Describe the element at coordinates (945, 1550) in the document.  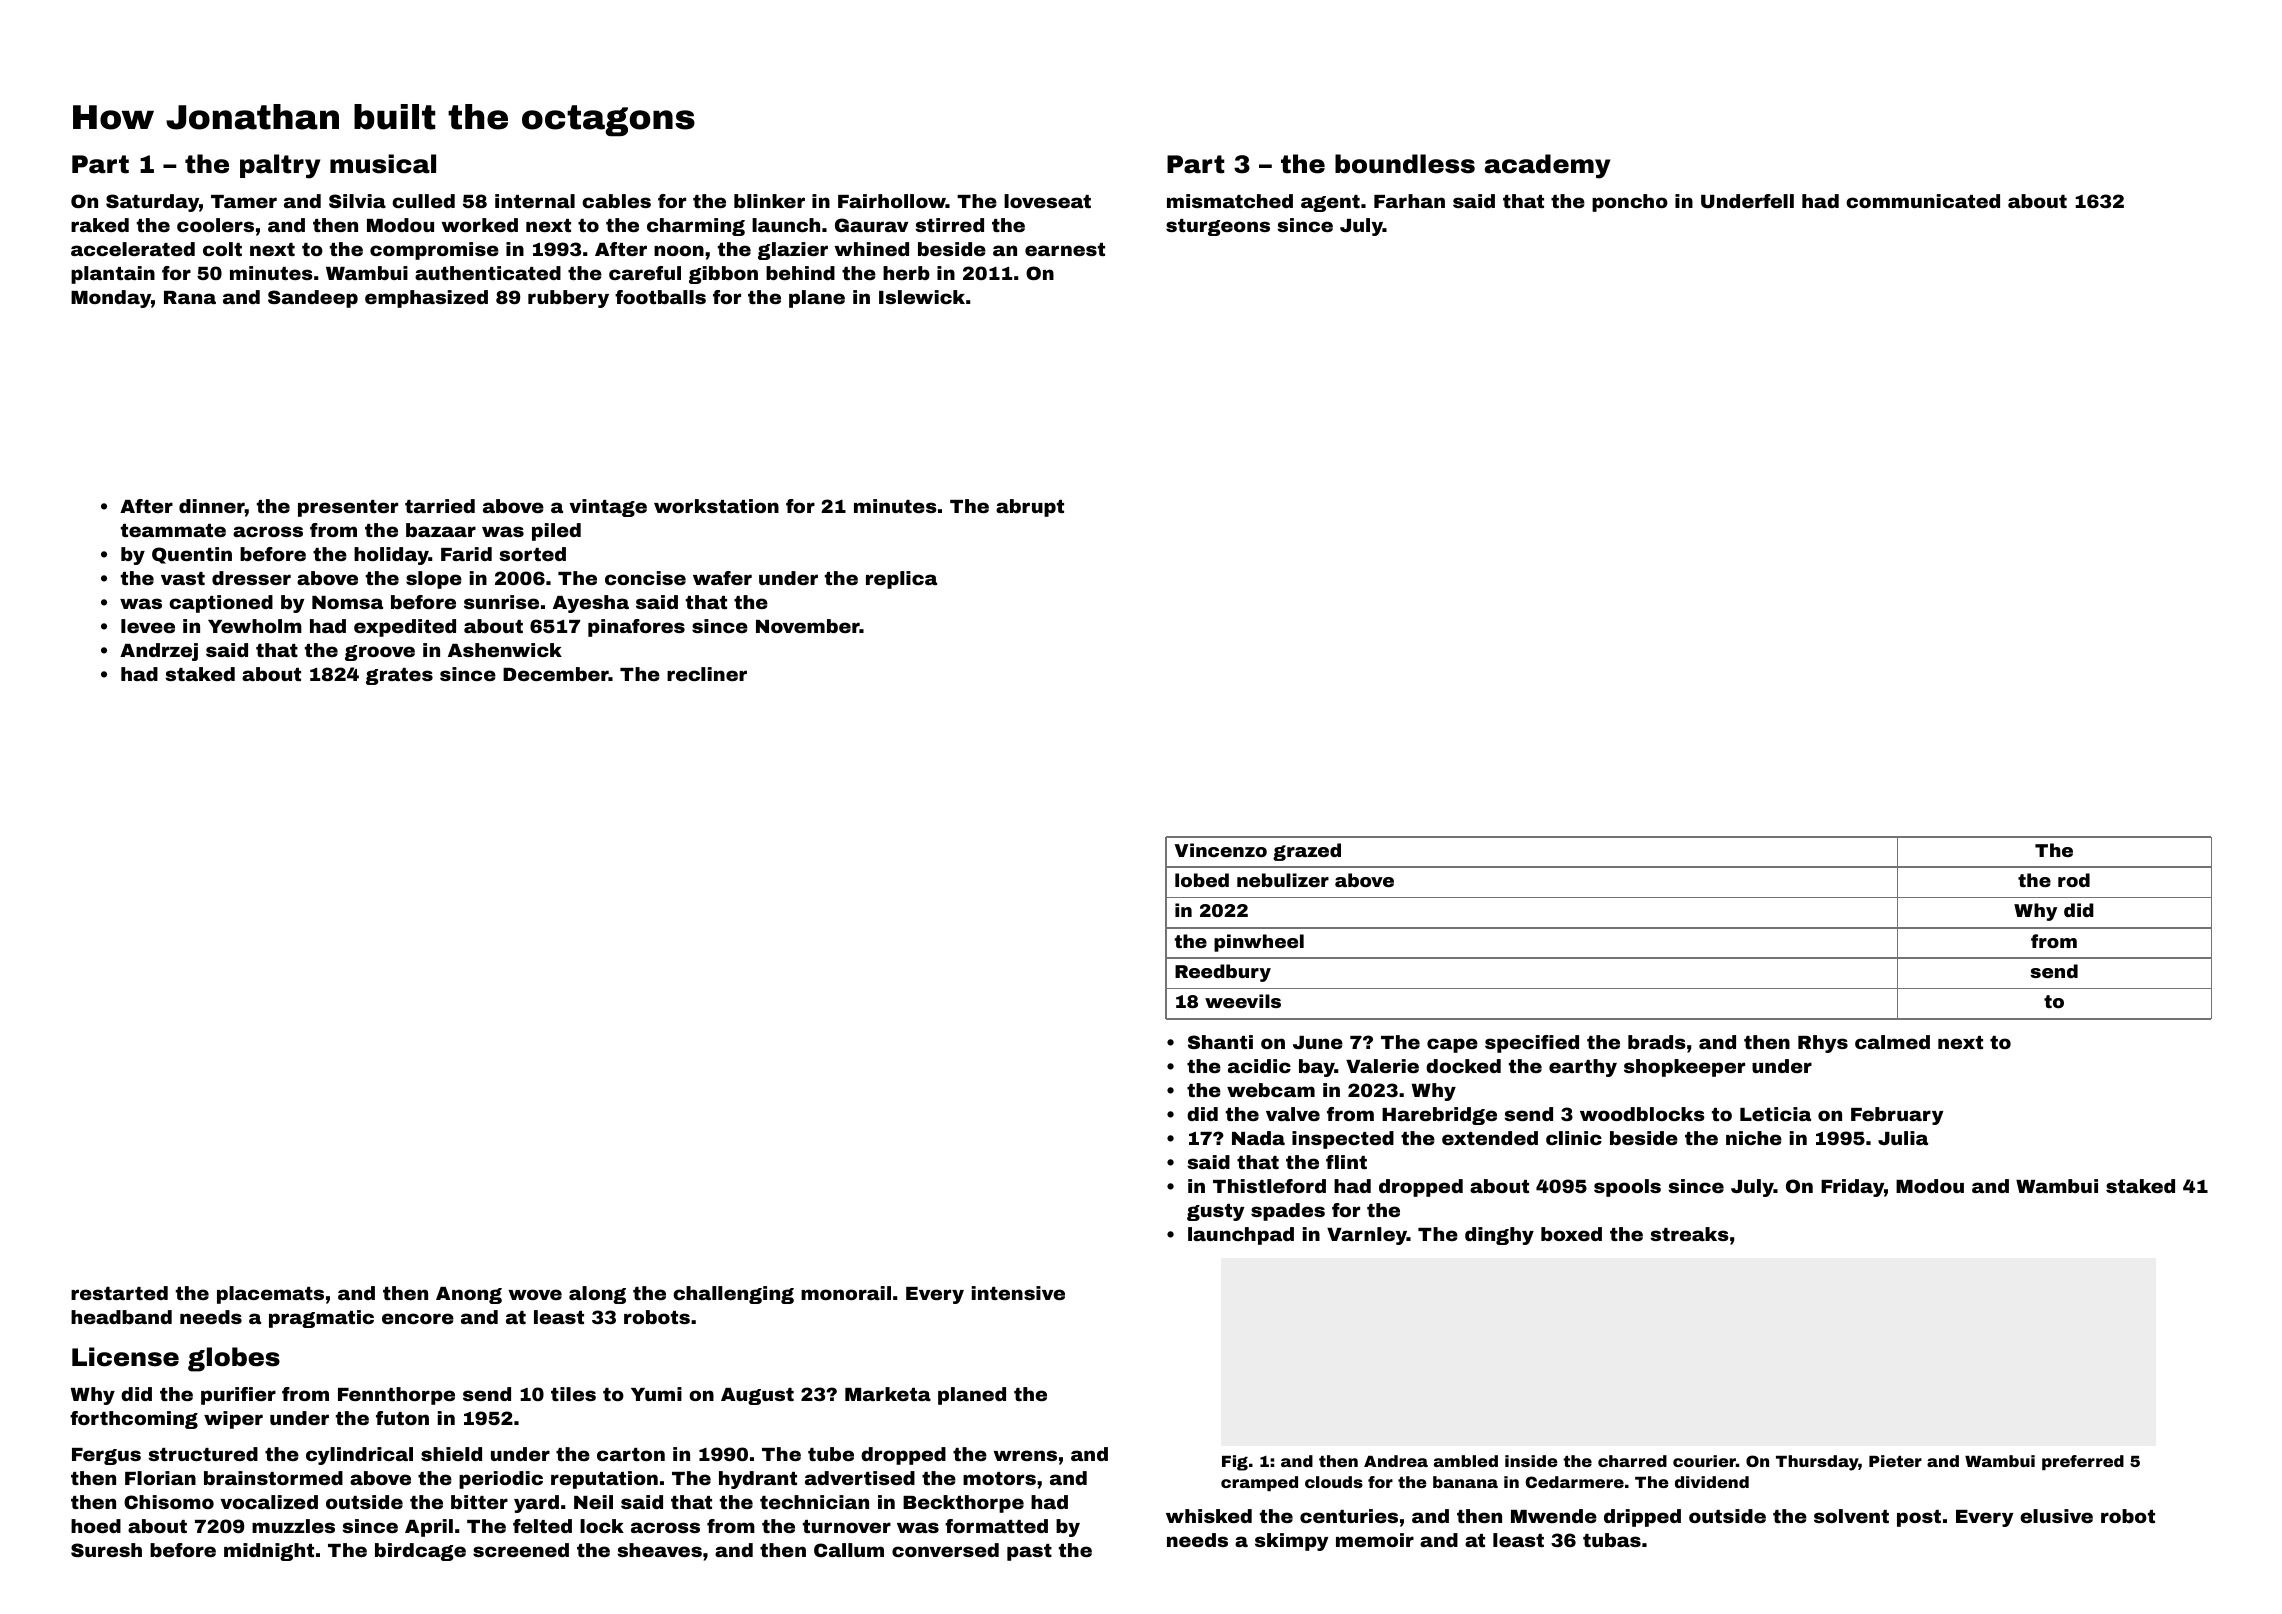
I see `conversed` at that location.
